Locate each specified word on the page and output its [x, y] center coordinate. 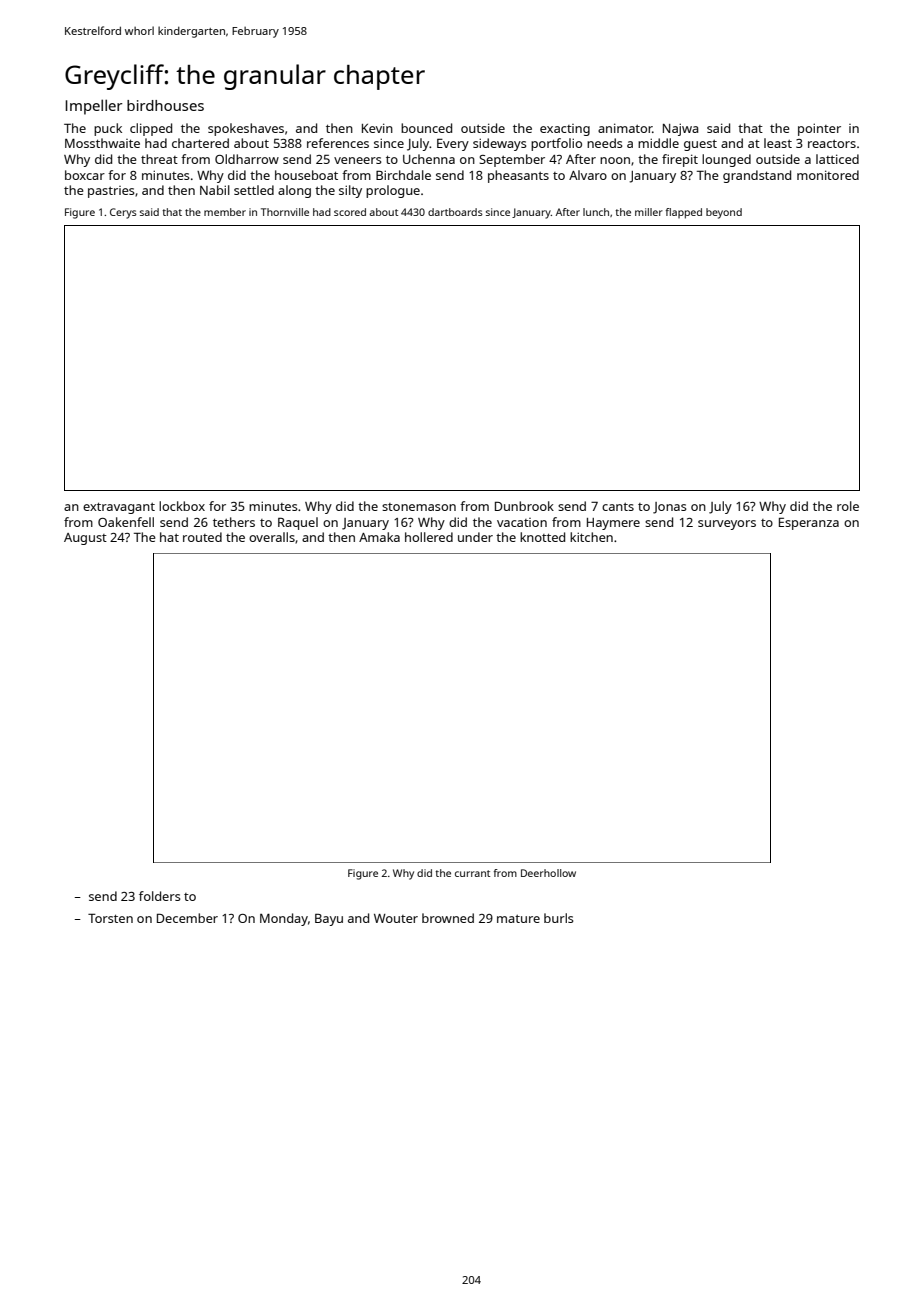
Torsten [110, 918]
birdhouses [165, 105]
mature [518, 919]
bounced [426, 128]
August [85, 539]
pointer [819, 129]
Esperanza [809, 523]
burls [559, 918]
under [475, 537]
